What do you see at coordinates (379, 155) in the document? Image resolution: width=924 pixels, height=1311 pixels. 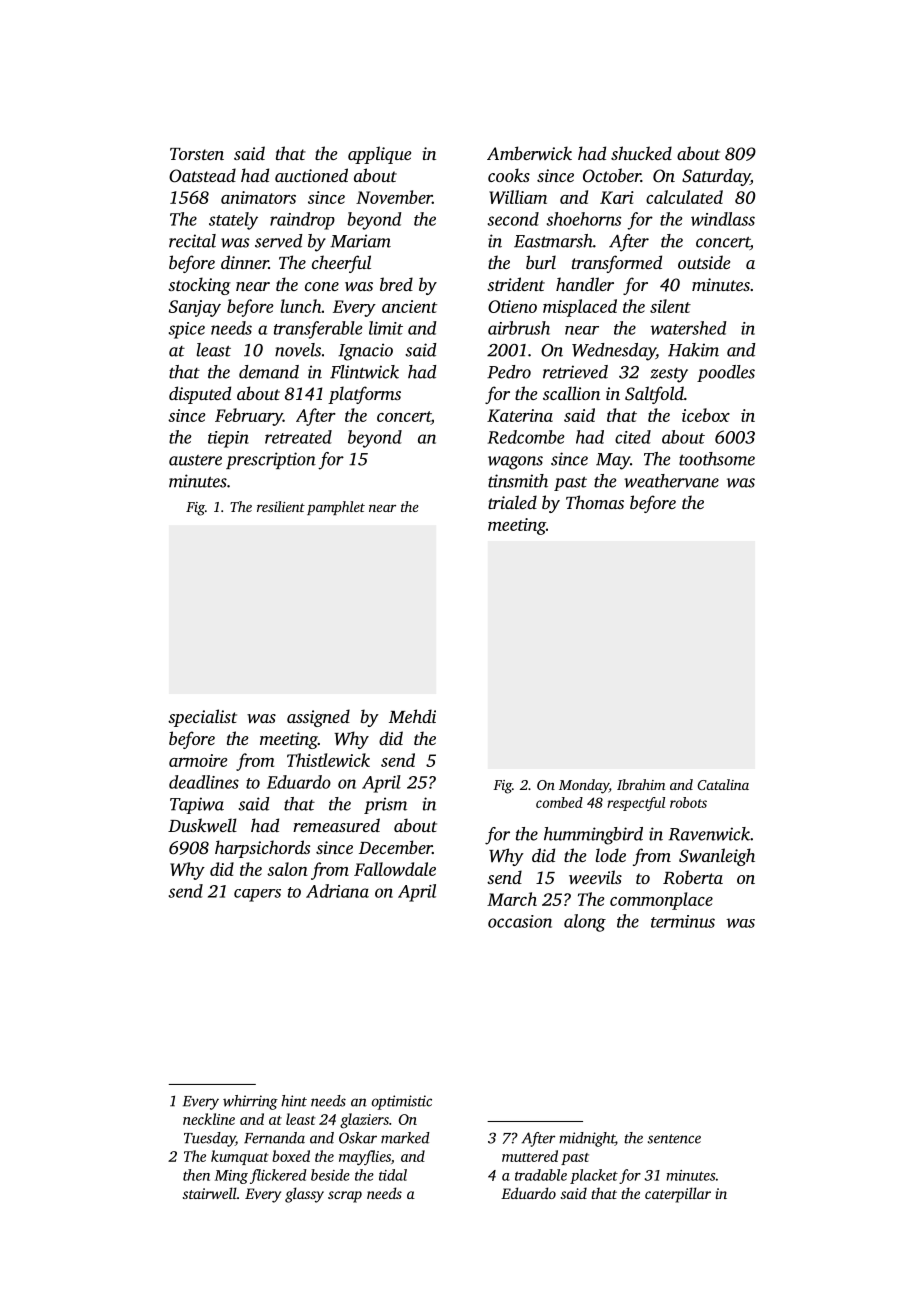 I see `applique` at bounding box center [379, 155].
